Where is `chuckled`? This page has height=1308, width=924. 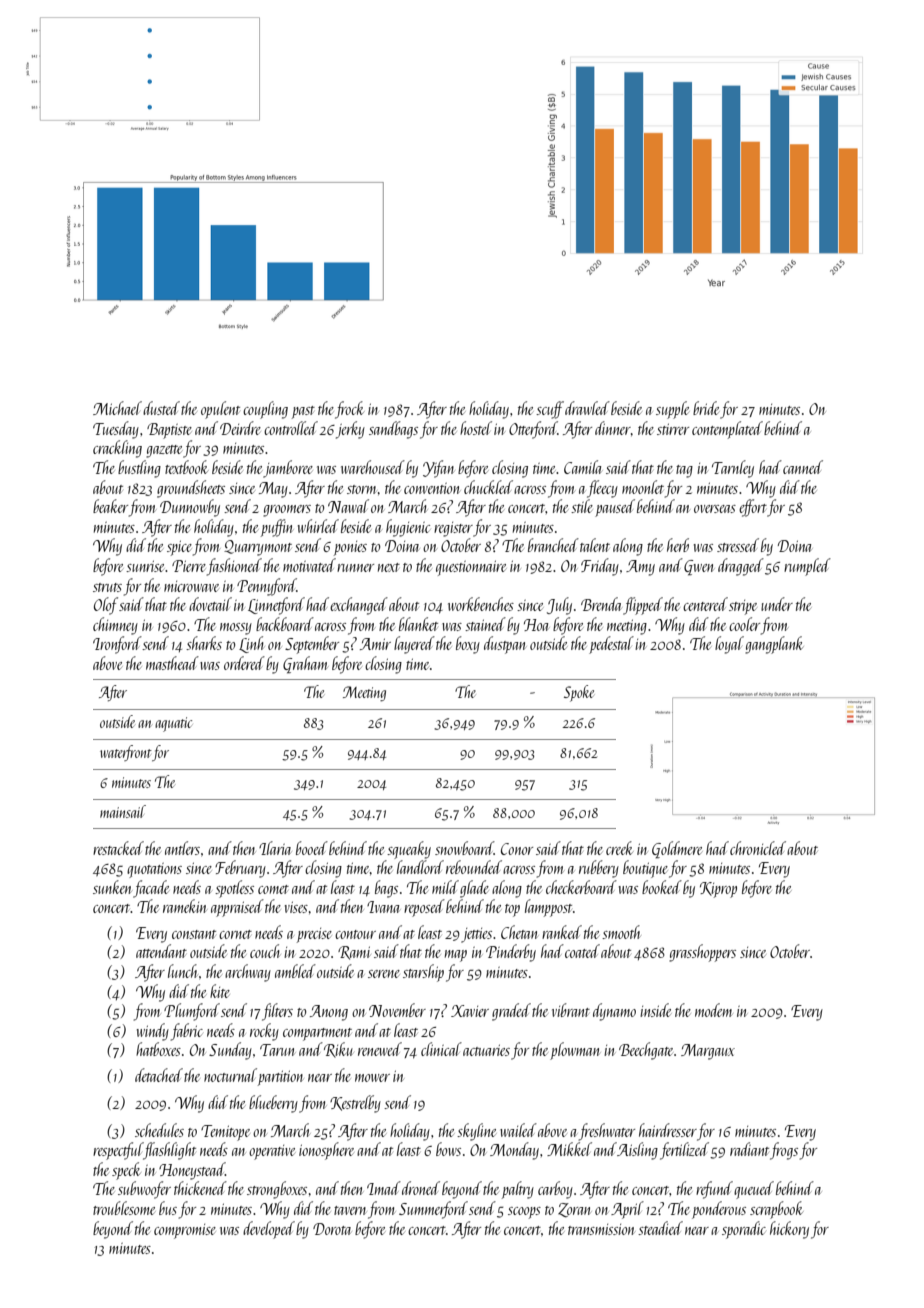
chuckled is located at coordinates (488, 487).
